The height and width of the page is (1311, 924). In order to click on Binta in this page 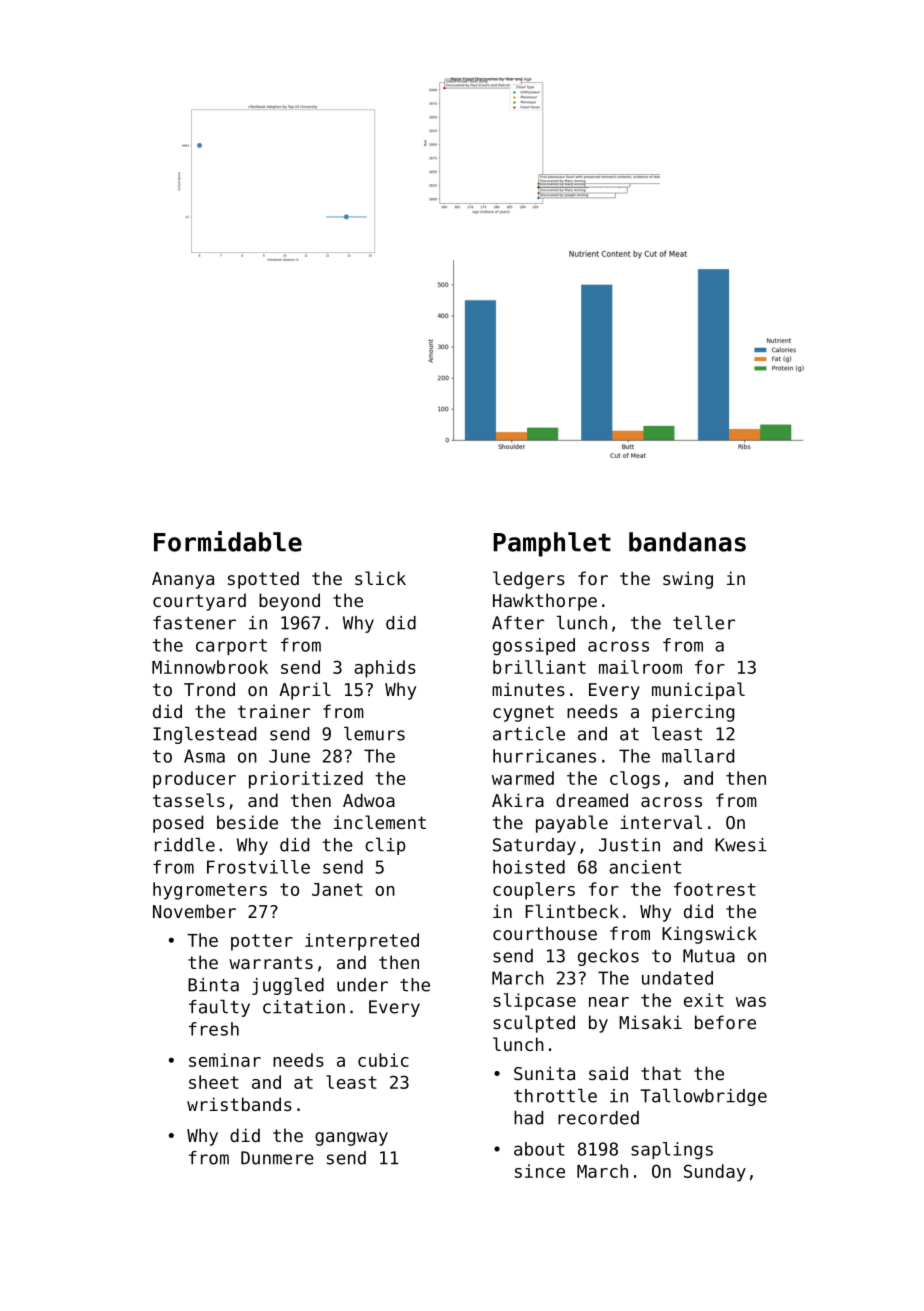, I will do `click(213, 985)`.
